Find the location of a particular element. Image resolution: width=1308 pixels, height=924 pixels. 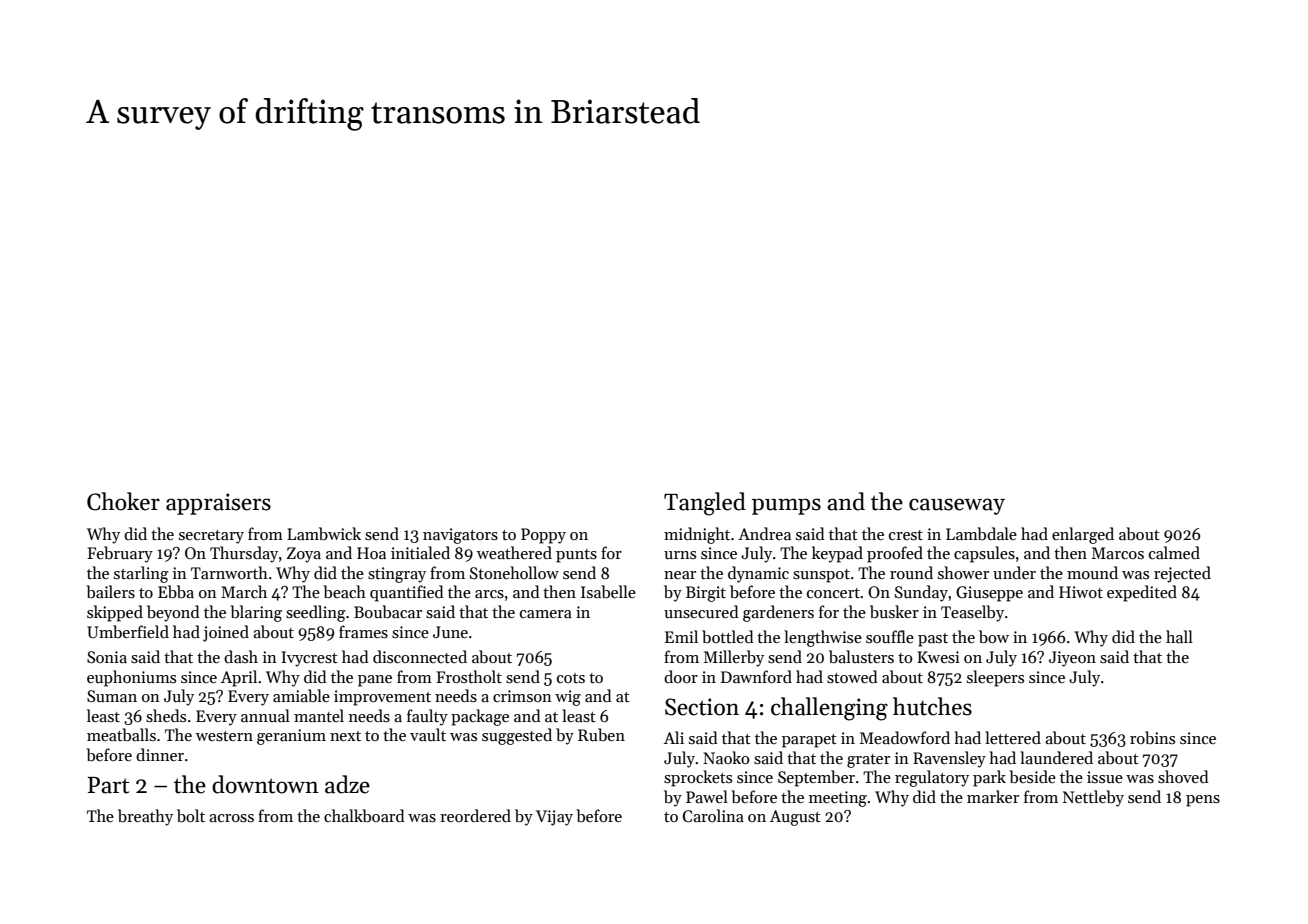

mantel is located at coordinates (319, 715).
